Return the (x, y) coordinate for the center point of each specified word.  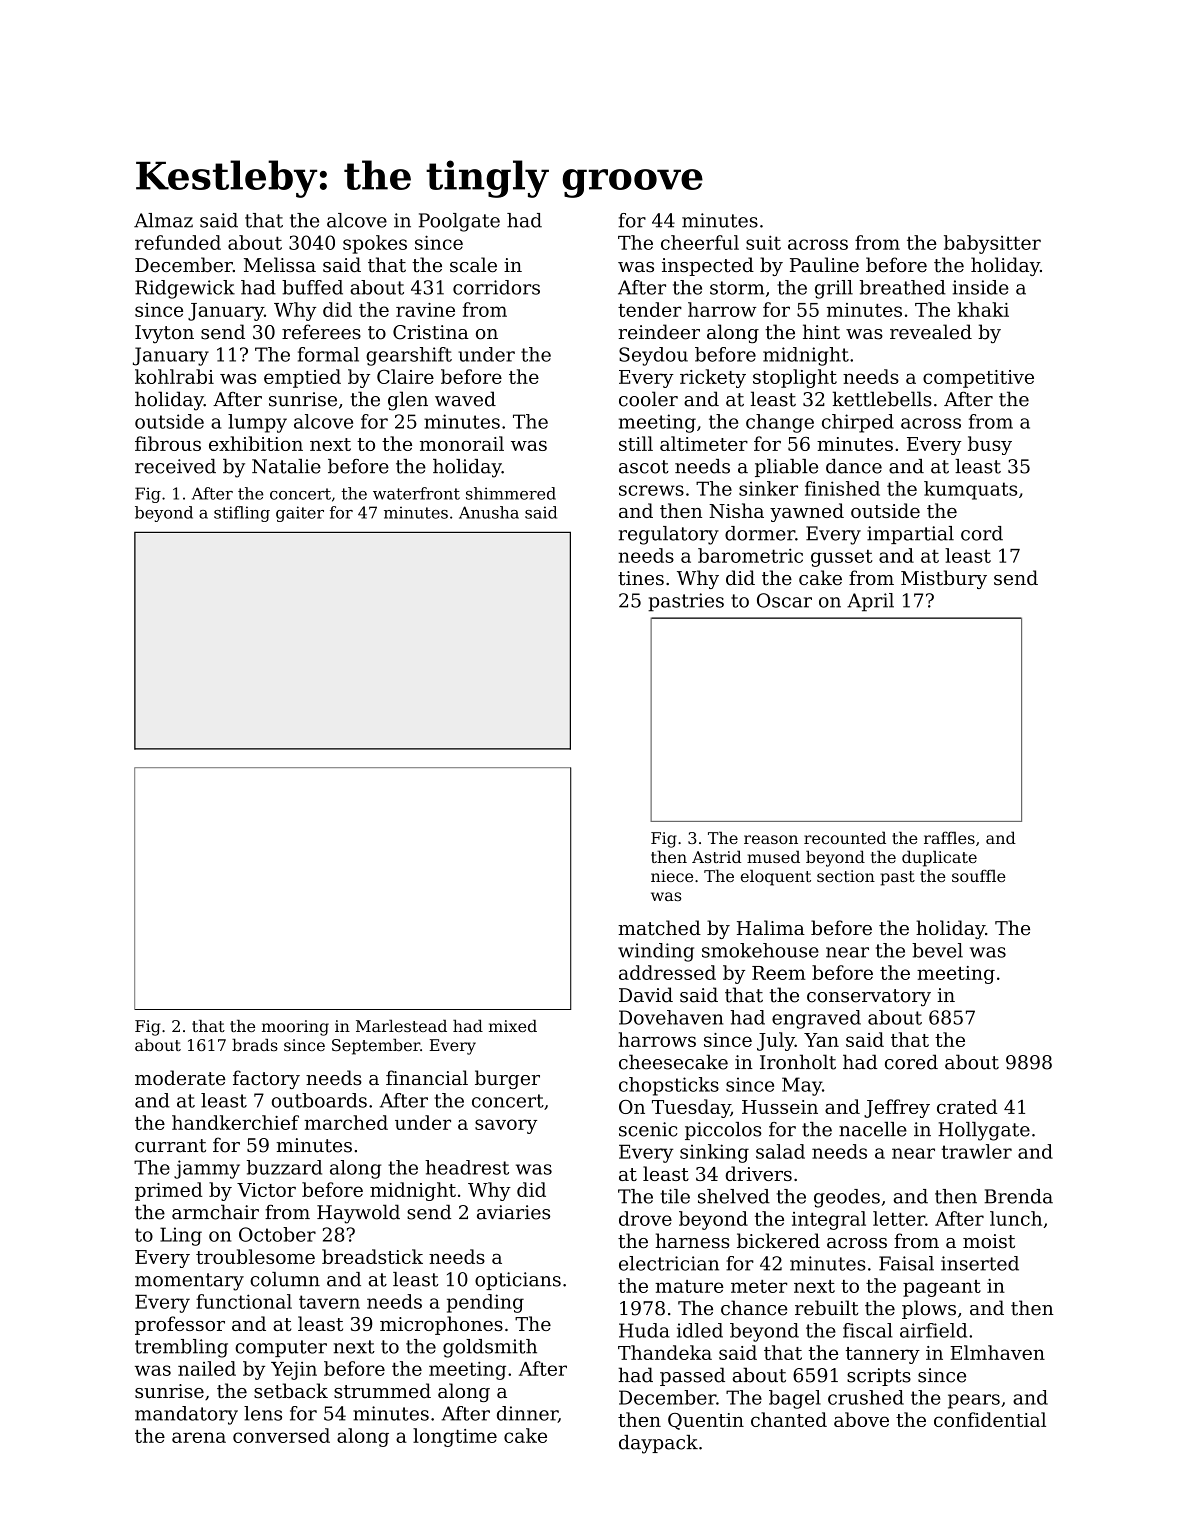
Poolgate (459, 222)
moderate (180, 1078)
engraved (816, 1019)
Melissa (280, 264)
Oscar (784, 600)
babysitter (992, 244)
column (285, 1279)
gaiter (300, 514)
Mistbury (944, 579)
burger (507, 1079)
